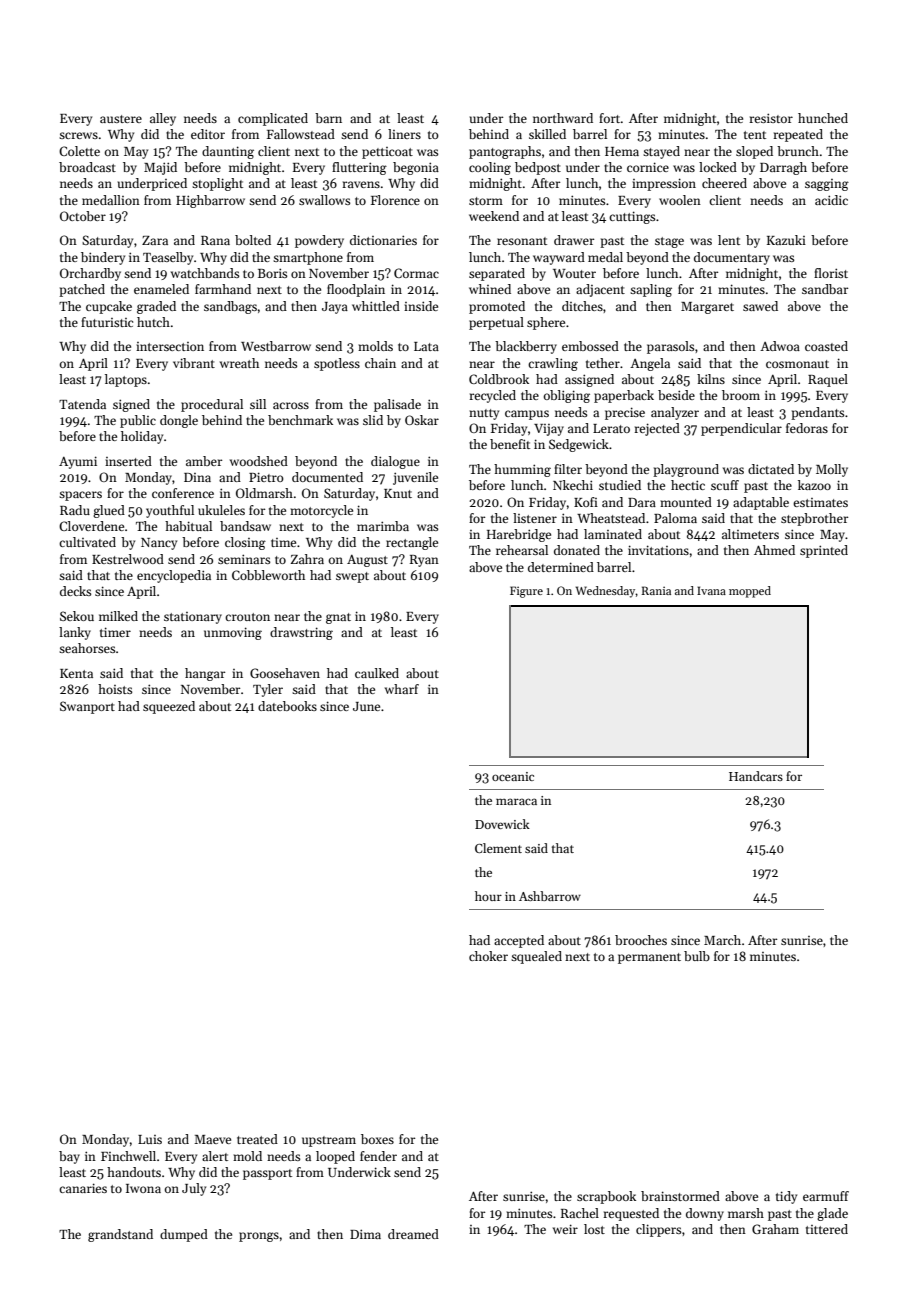 The width and height of the image is (908, 1316). I want to click on seminars, so click(244, 559).
